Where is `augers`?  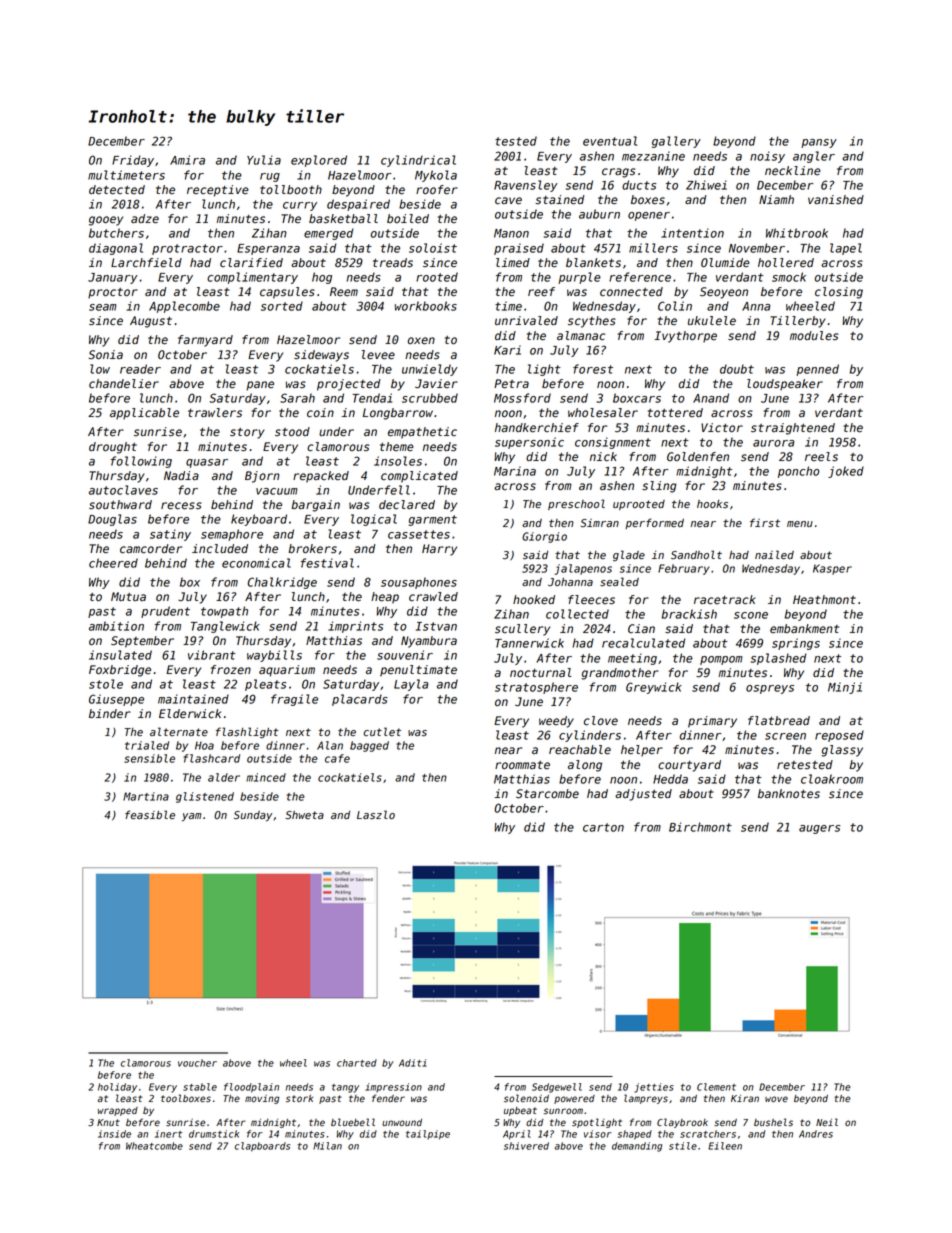 augers is located at coordinates (819, 829).
